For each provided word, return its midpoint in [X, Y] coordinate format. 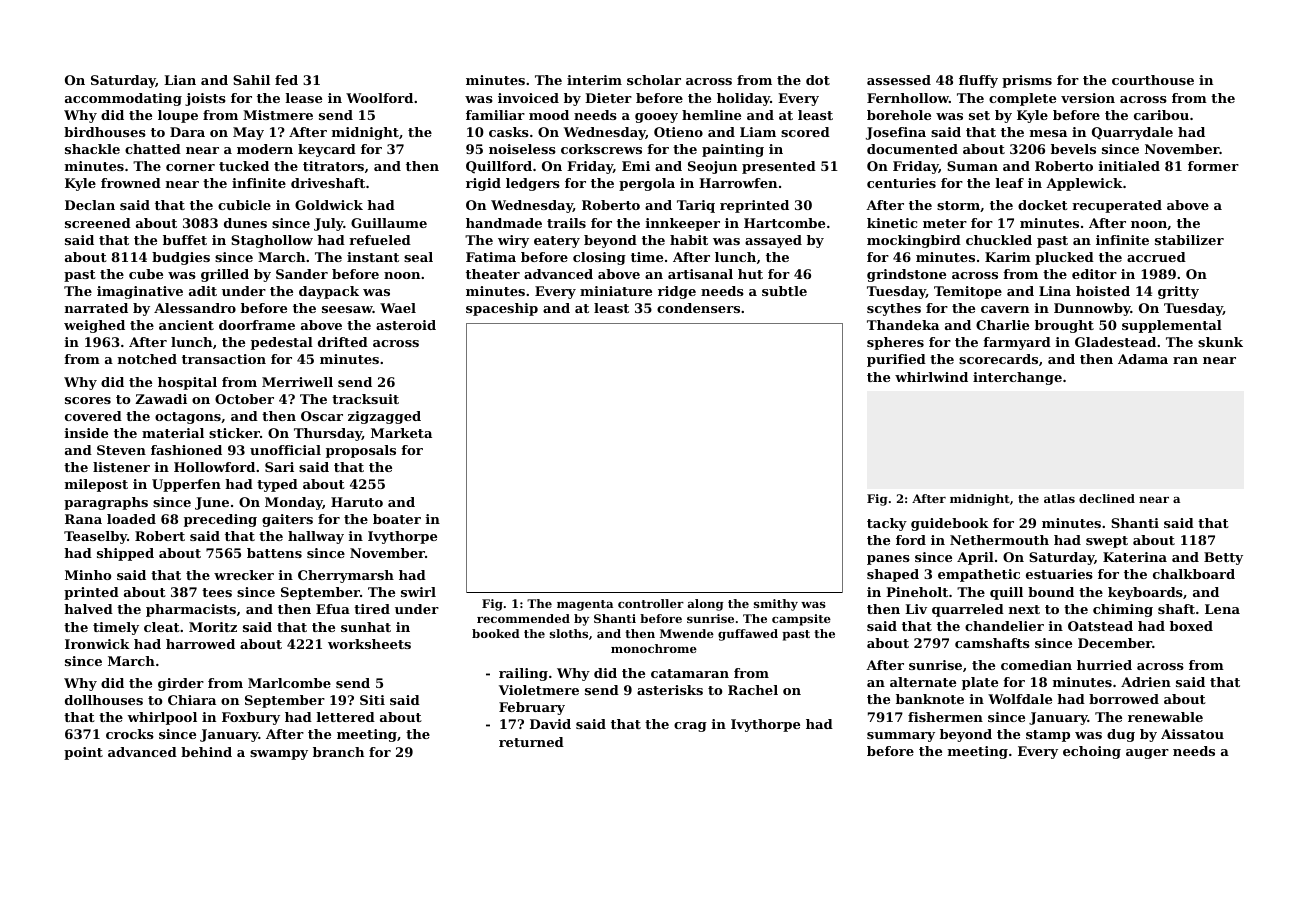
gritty [1178, 292]
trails [566, 223]
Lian [180, 80]
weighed [94, 326]
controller [651, 603]
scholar [654, 80]
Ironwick [97, 644]
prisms [1027, 81]
